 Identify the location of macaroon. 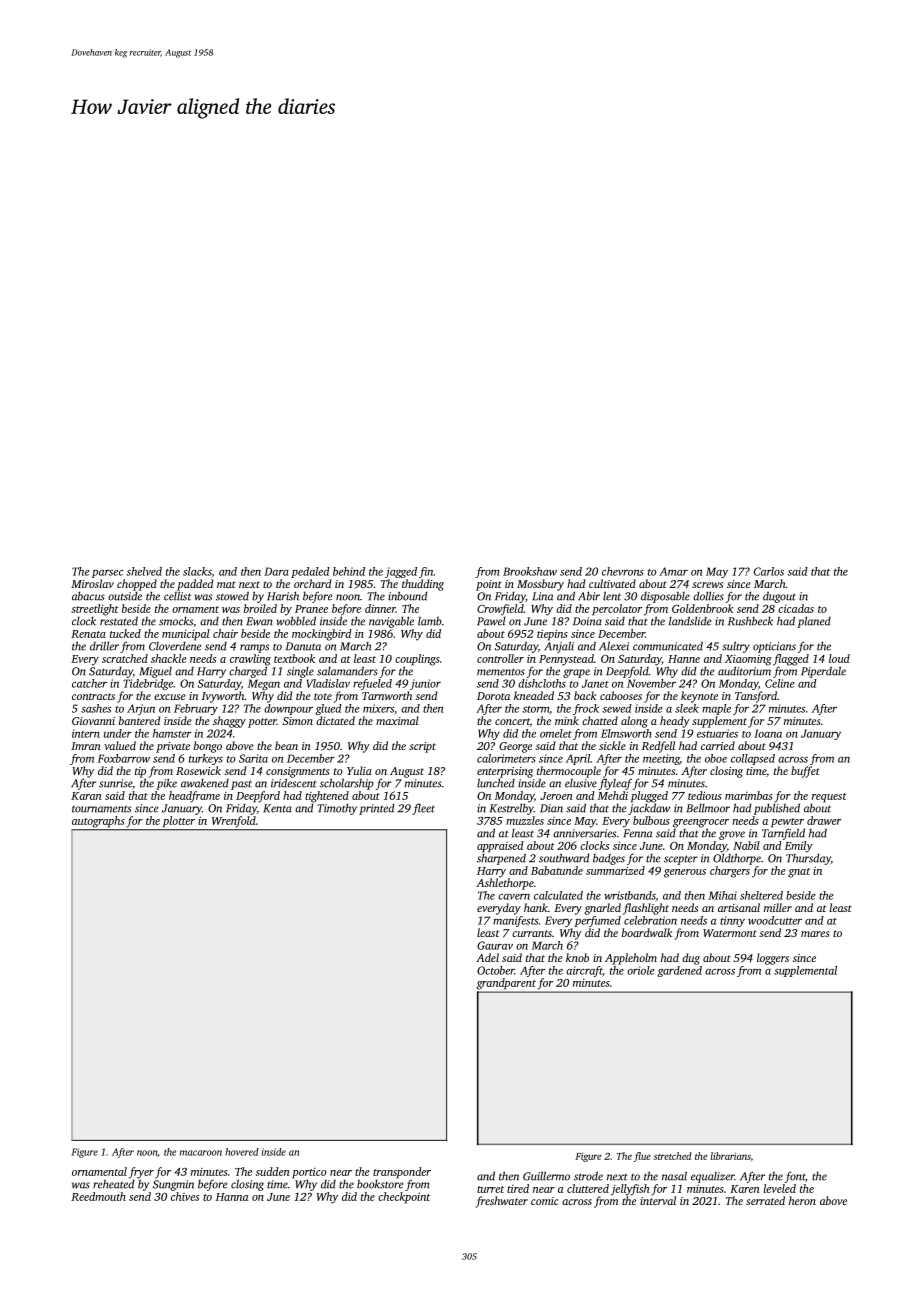
(201, 1153).
